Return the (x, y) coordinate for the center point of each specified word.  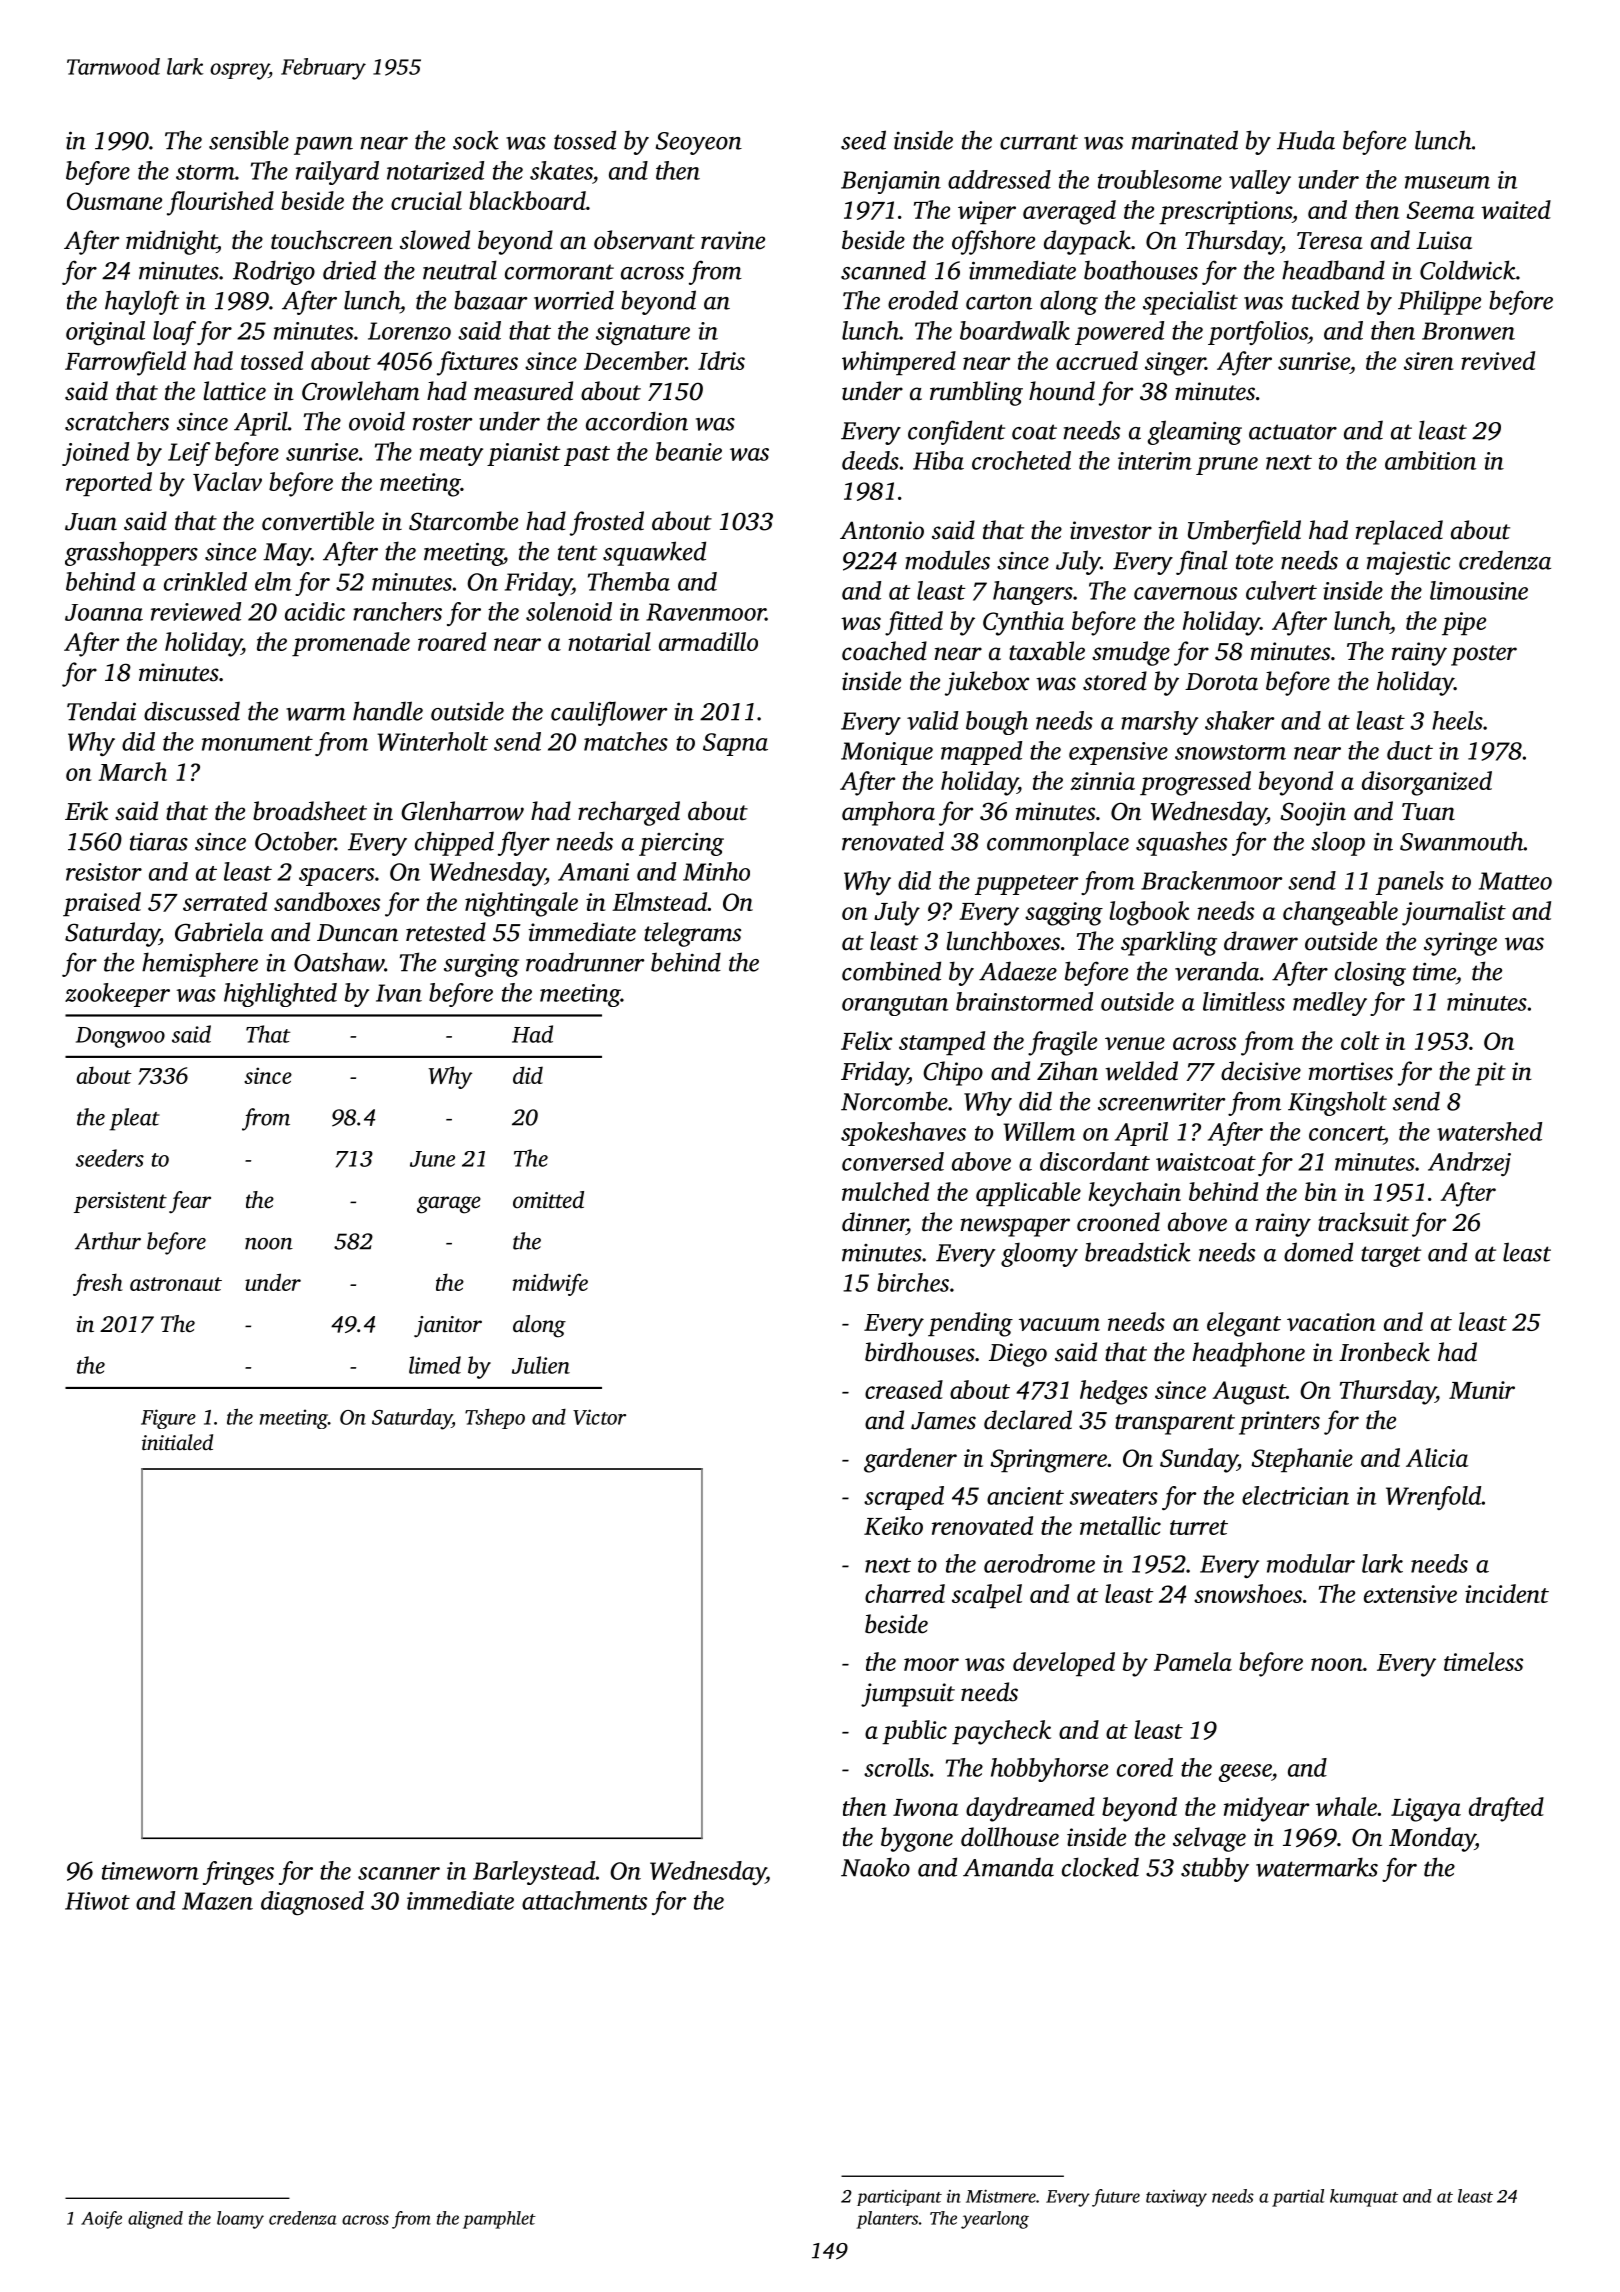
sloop (1338, 843)
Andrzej (1469, 1164)
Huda (1306, 140)
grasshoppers (131, 553)
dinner (874, 1222)
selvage (1209, 1839)
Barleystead (534, 1873)
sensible (249, 140)
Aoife (101, 2220)
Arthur (108, 1241)
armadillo (708, 641)
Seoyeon (699, 143)
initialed (177, 1442)
